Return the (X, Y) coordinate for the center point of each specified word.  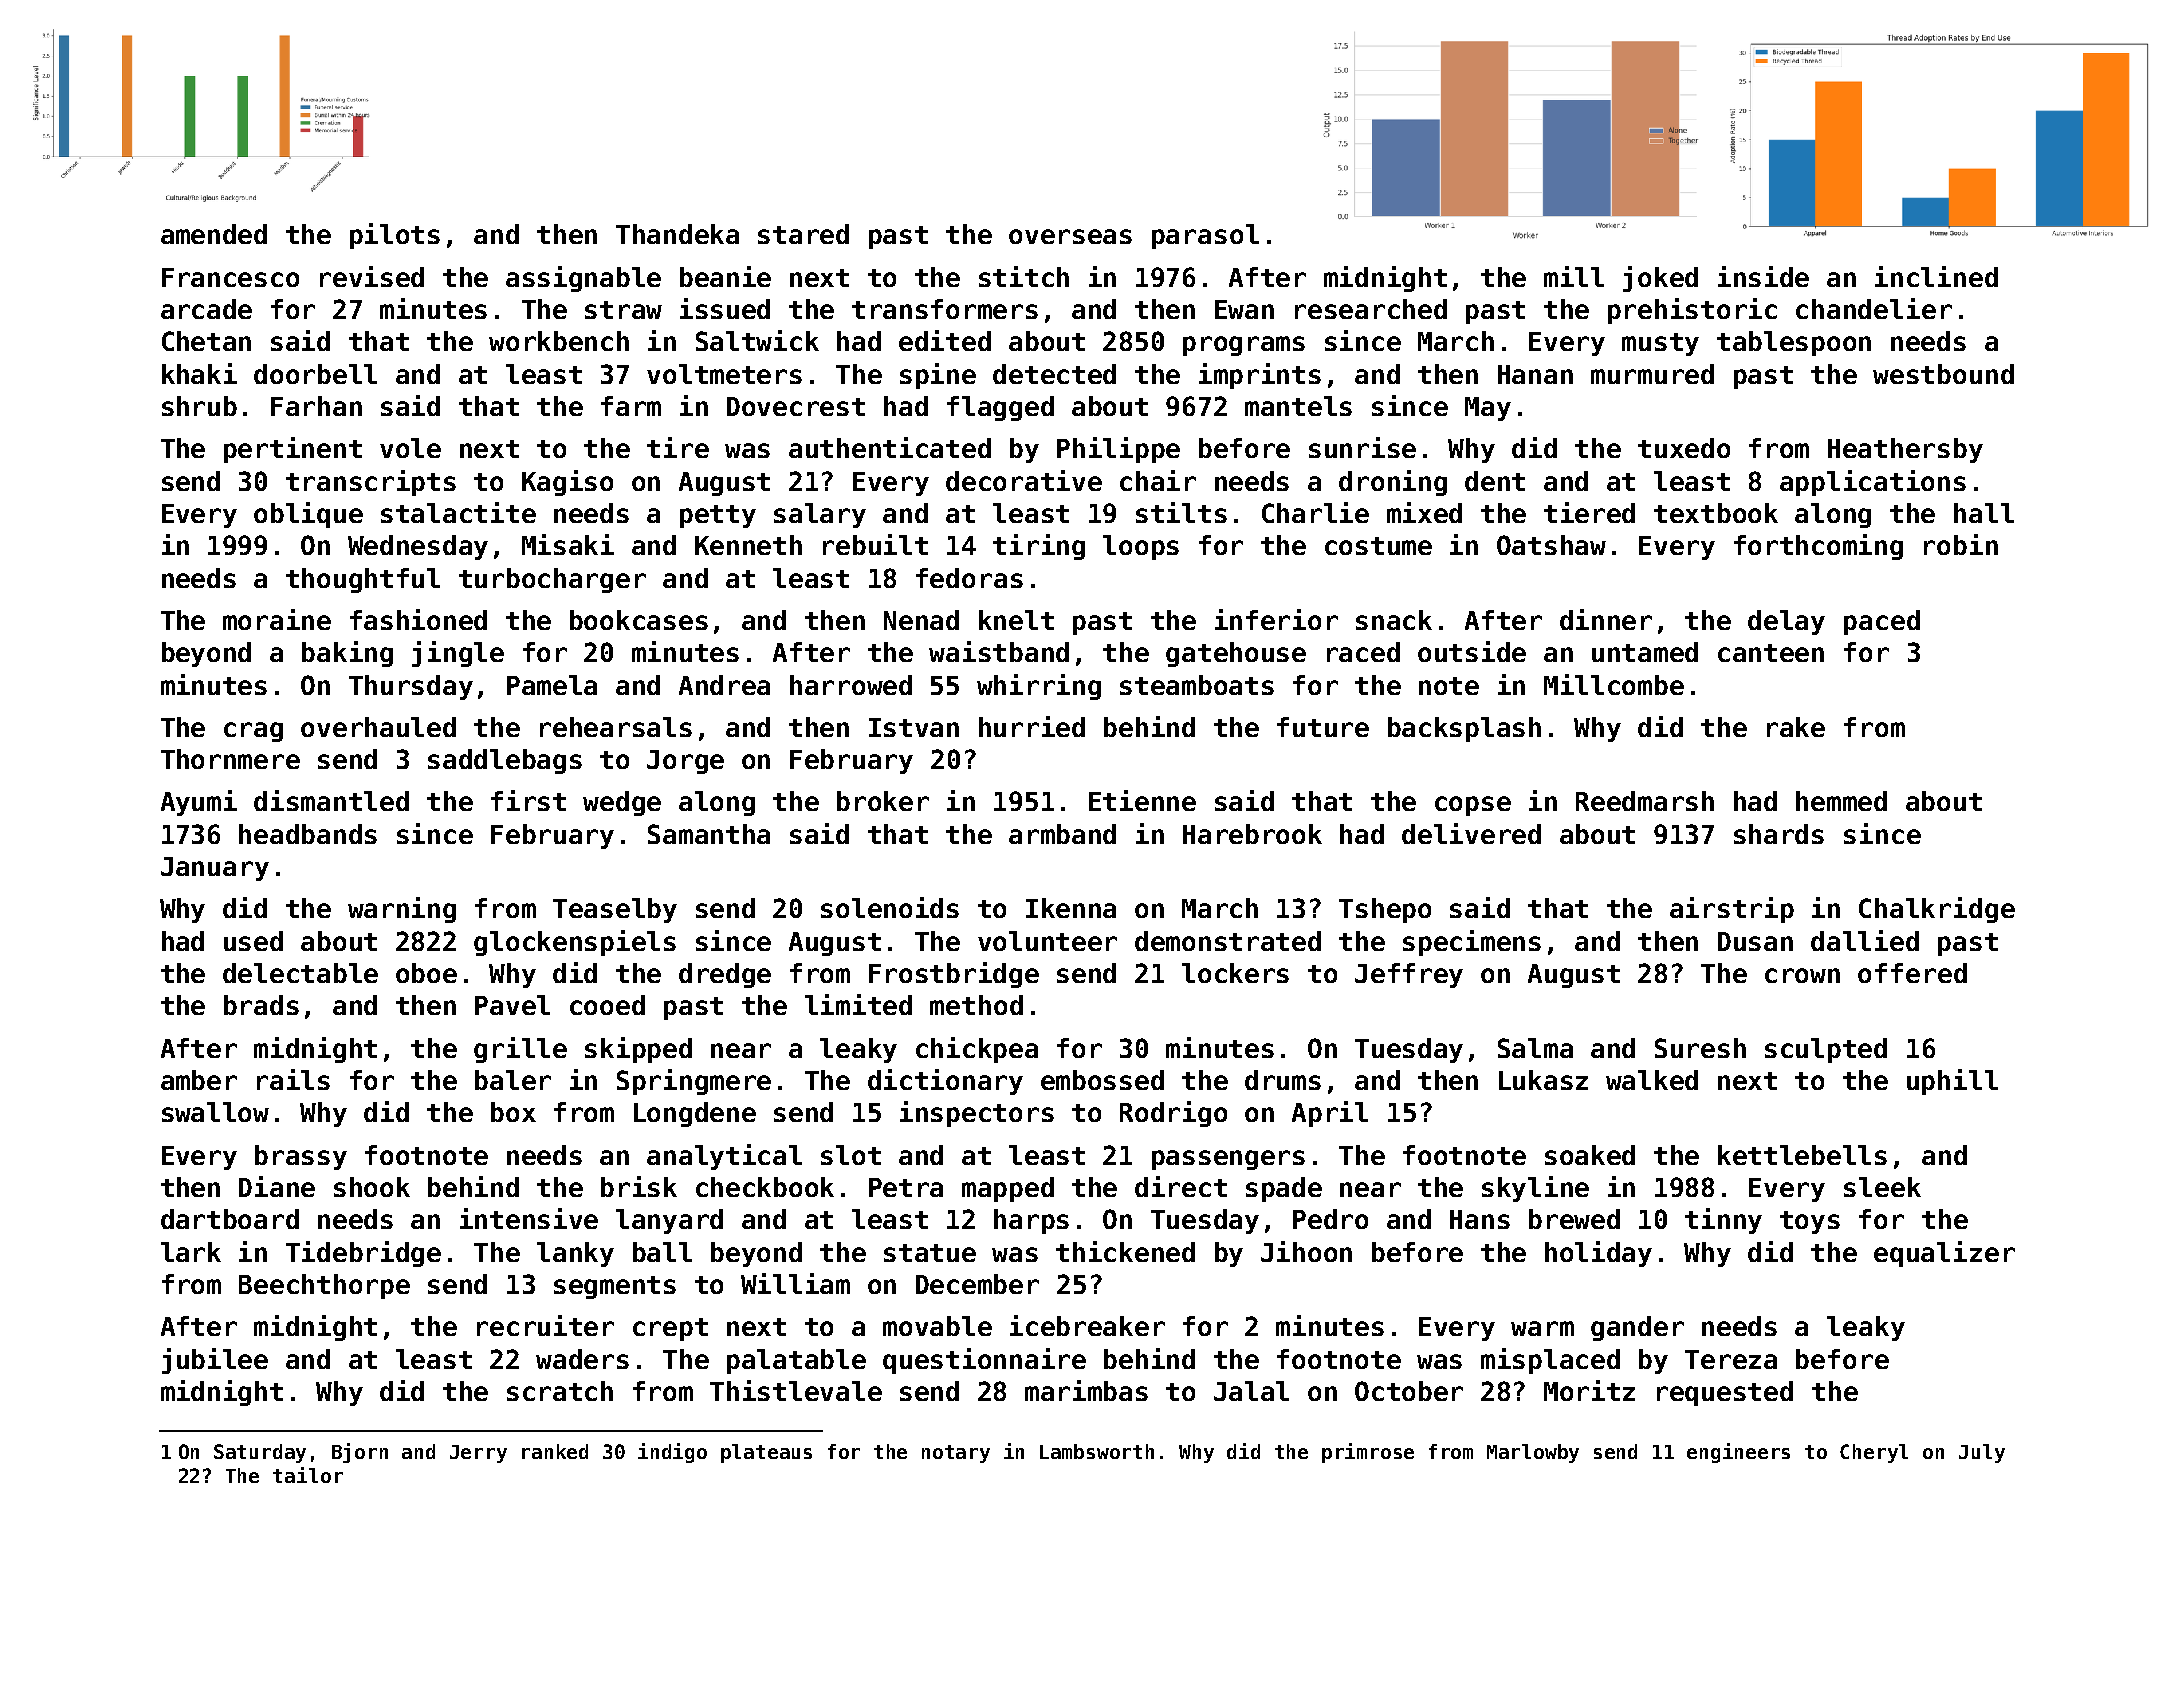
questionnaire (984, 1361)
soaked (1590, 1155)
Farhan (316, 406)
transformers (945, 309)
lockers (1235, 973)
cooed (607, 1005)
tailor (308, 1475)
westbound (1943, 374)
